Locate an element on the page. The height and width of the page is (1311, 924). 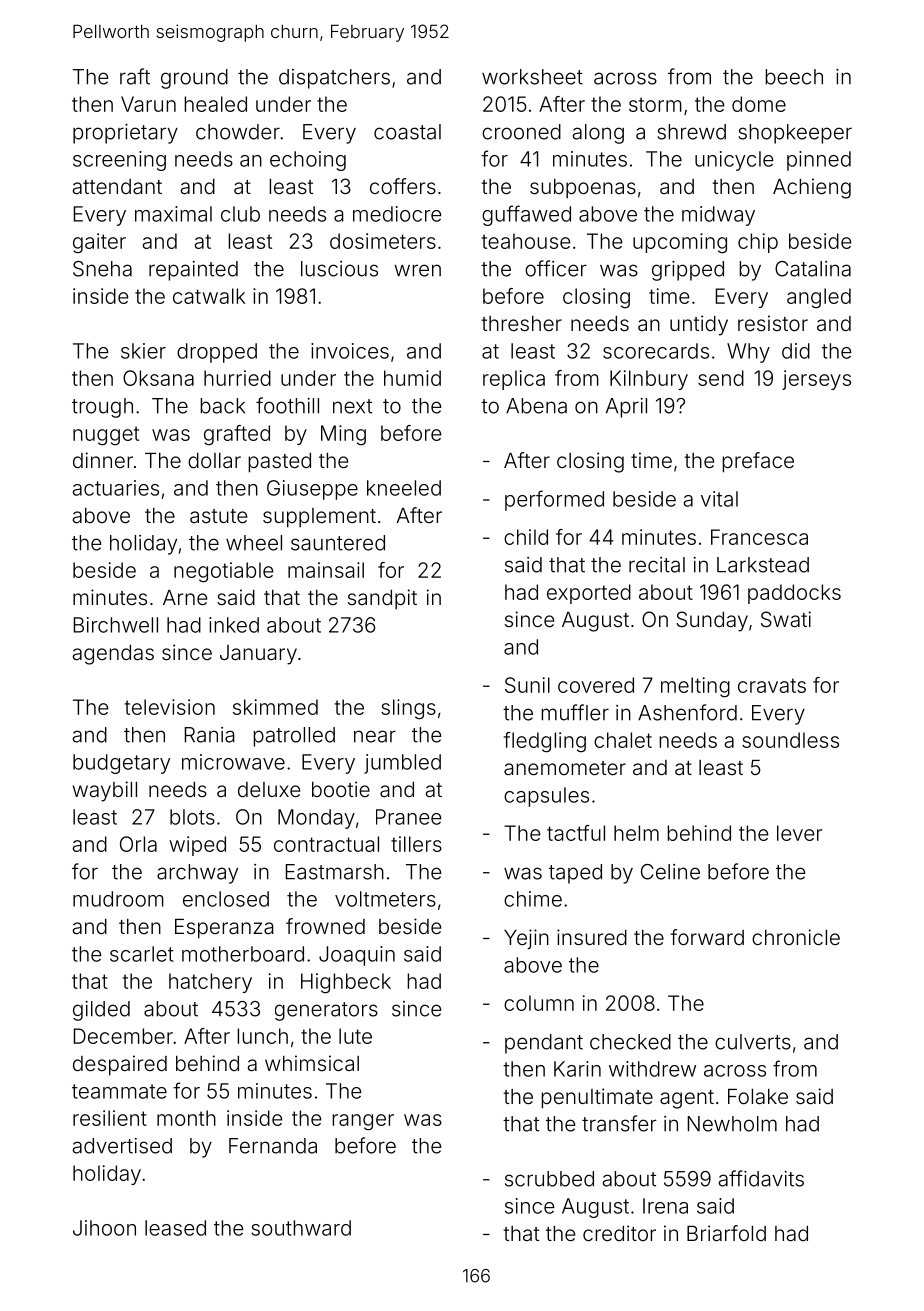
ground is located at coordinates (194, 79).
